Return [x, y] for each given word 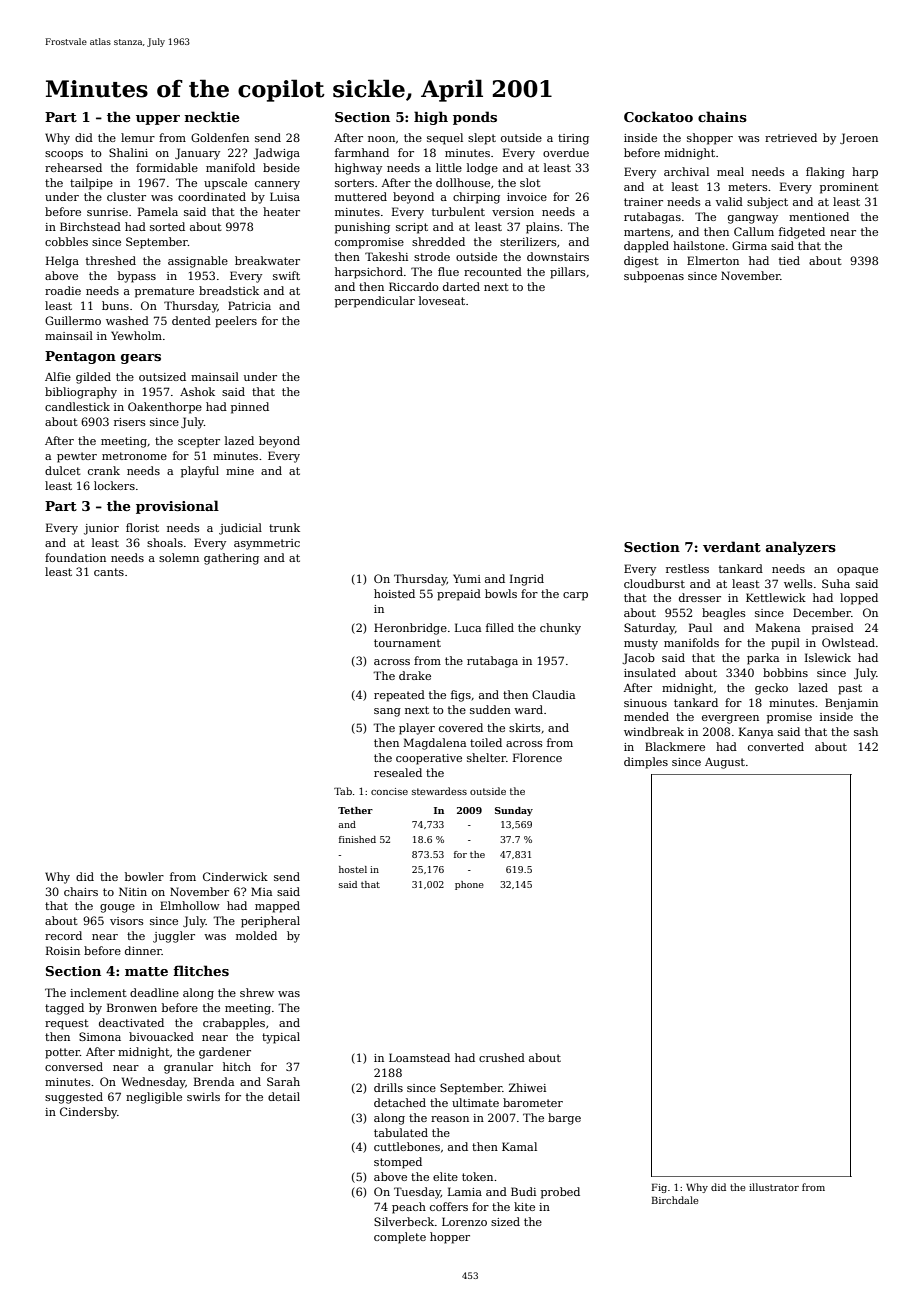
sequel [445, 139]
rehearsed [73, 167]
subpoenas [654, 277]
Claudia [553, 694]
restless [687, 568]
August [725, 763]
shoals [165, 542]
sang [387, 712]
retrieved [791, 137]
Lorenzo [464, 1221]
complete [400, 1238]
